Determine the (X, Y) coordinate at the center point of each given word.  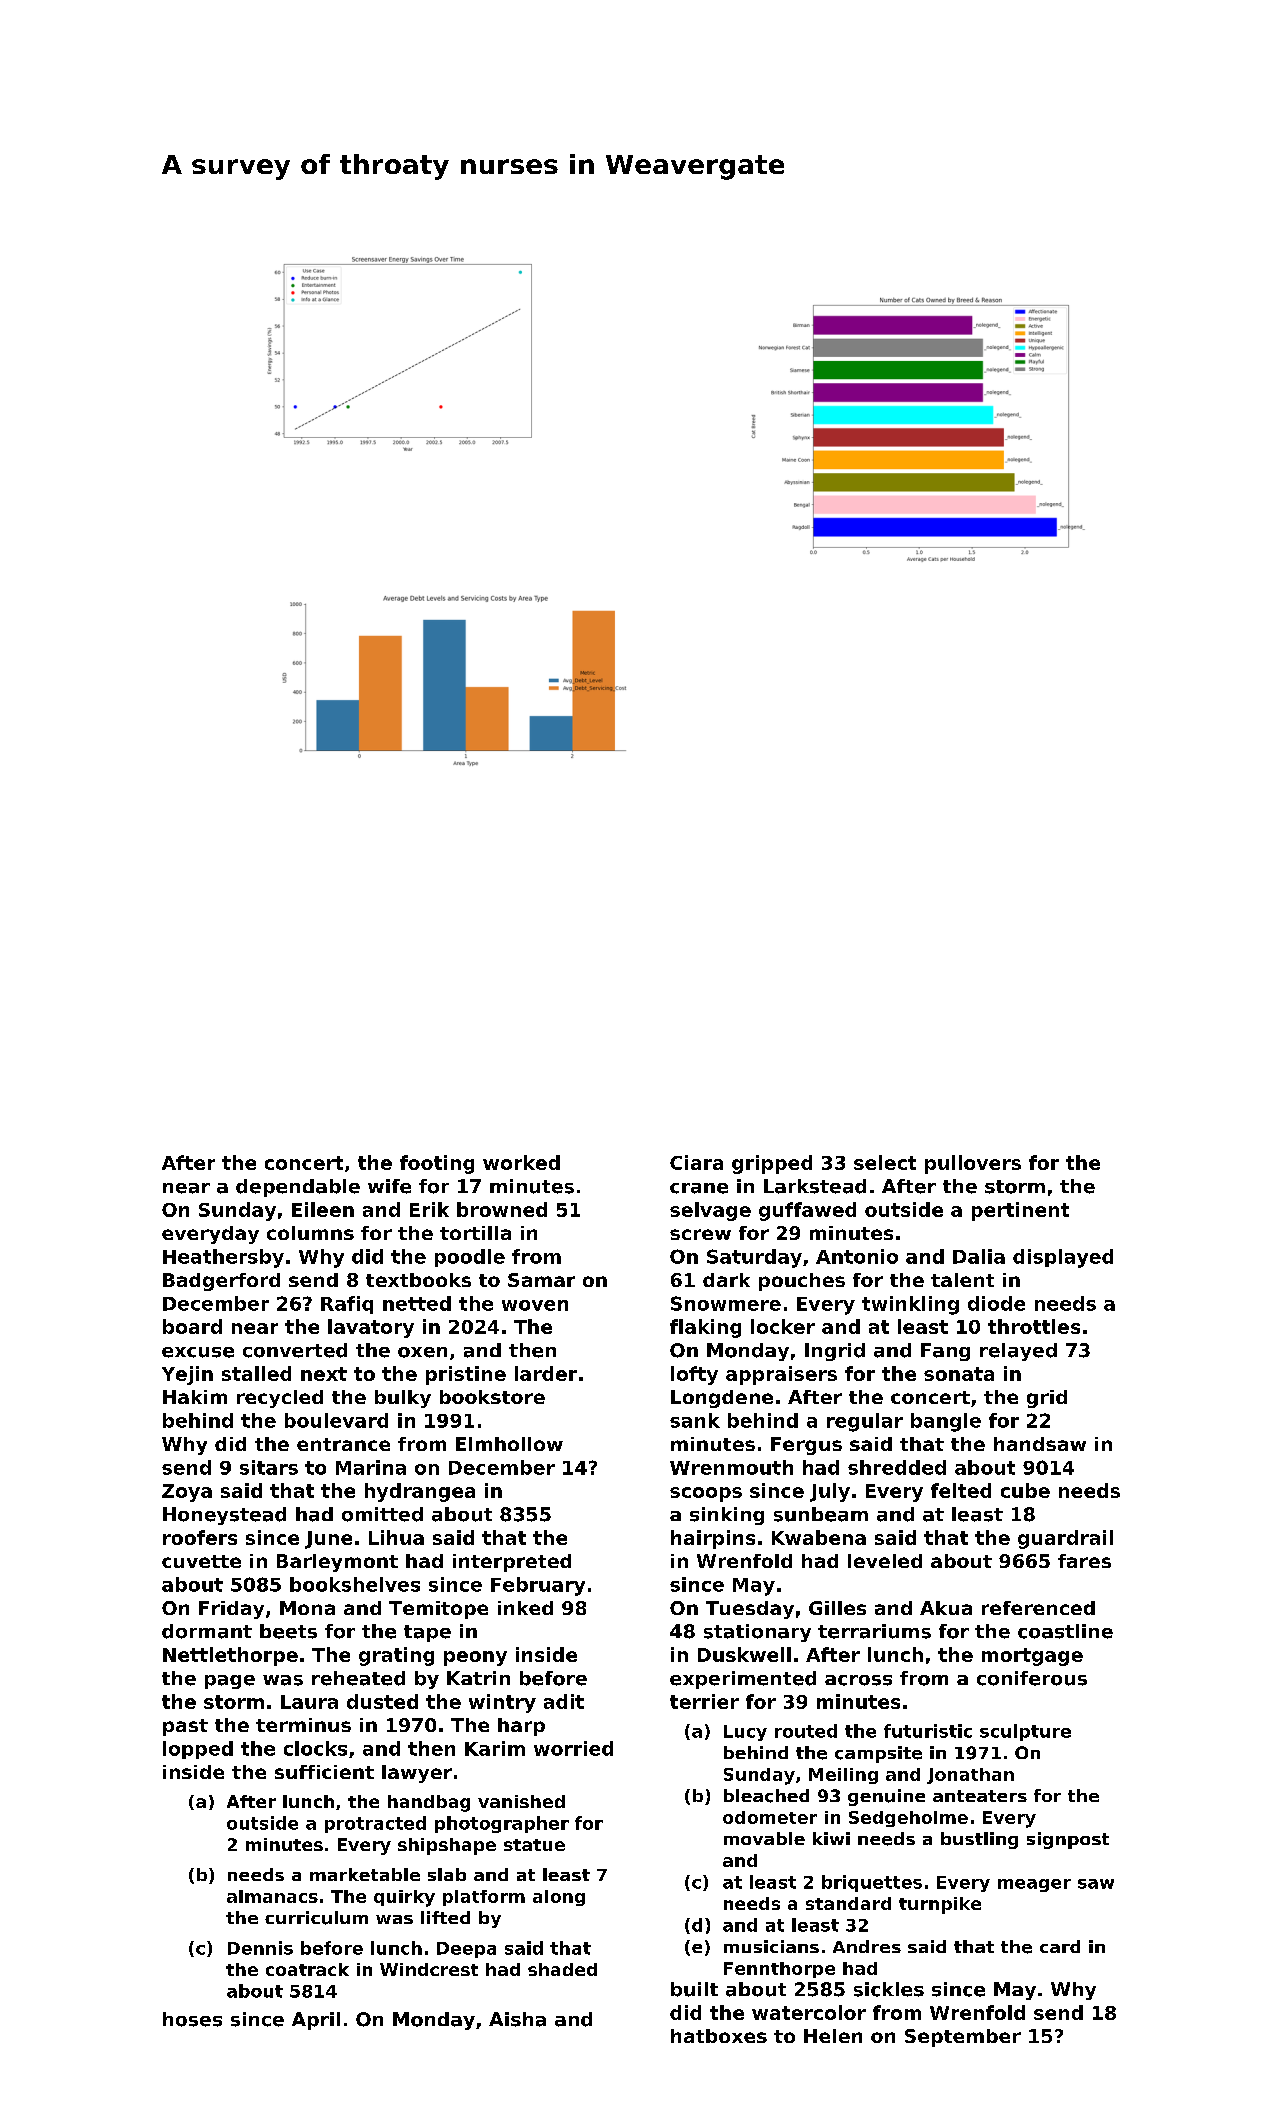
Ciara (696, 1162)
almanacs (272, 1896)
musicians (771, 1946)
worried (573, 1748)
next (324, 1374)
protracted (375, 1824)
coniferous (1032, 1678)
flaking (705, 1328)
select (885, 1162)
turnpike (940, 1905)
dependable (298, 1188)
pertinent (1020, 1211)
